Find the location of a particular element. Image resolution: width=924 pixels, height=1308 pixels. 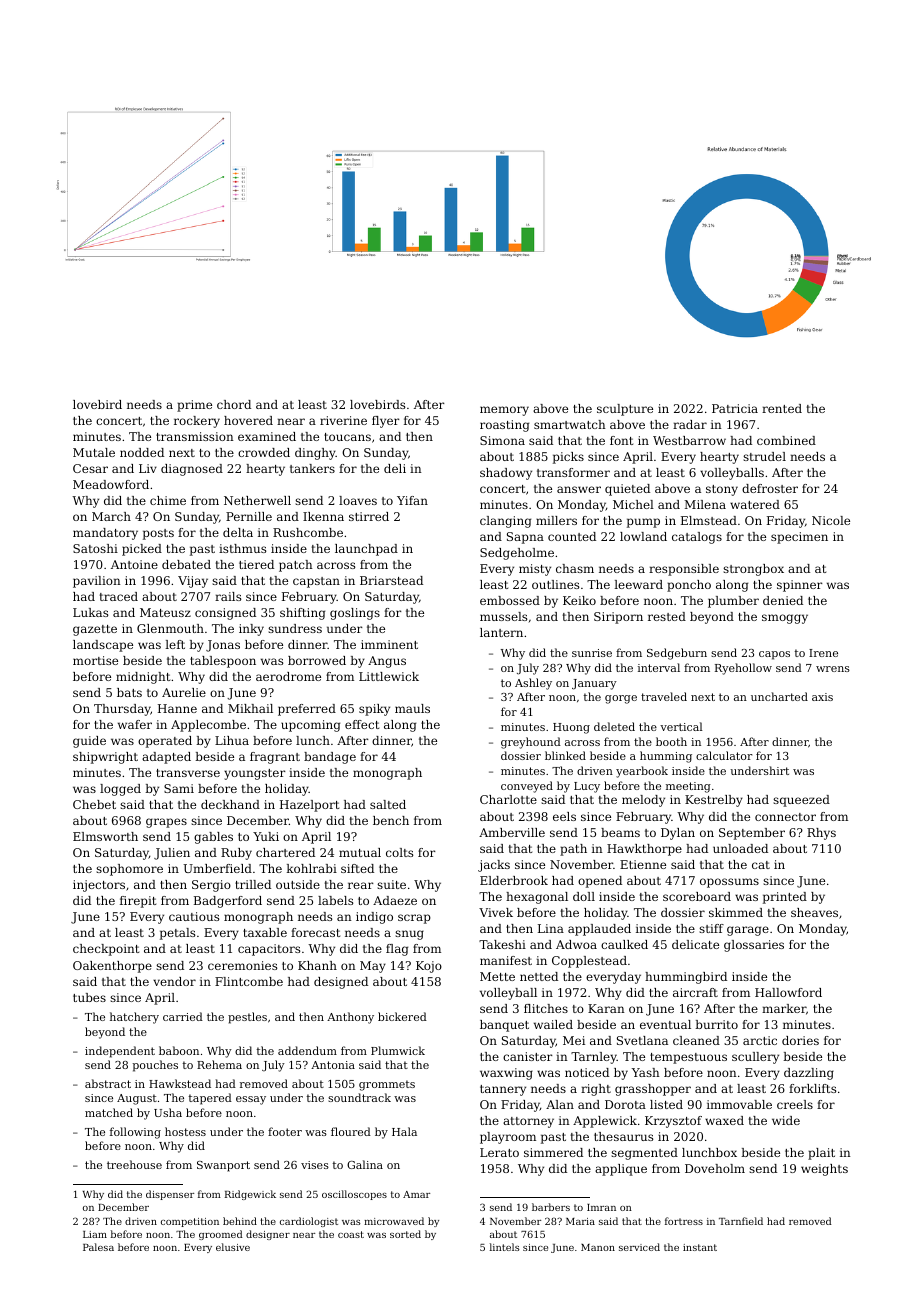

bandage is located at coordinates (330, 758).
